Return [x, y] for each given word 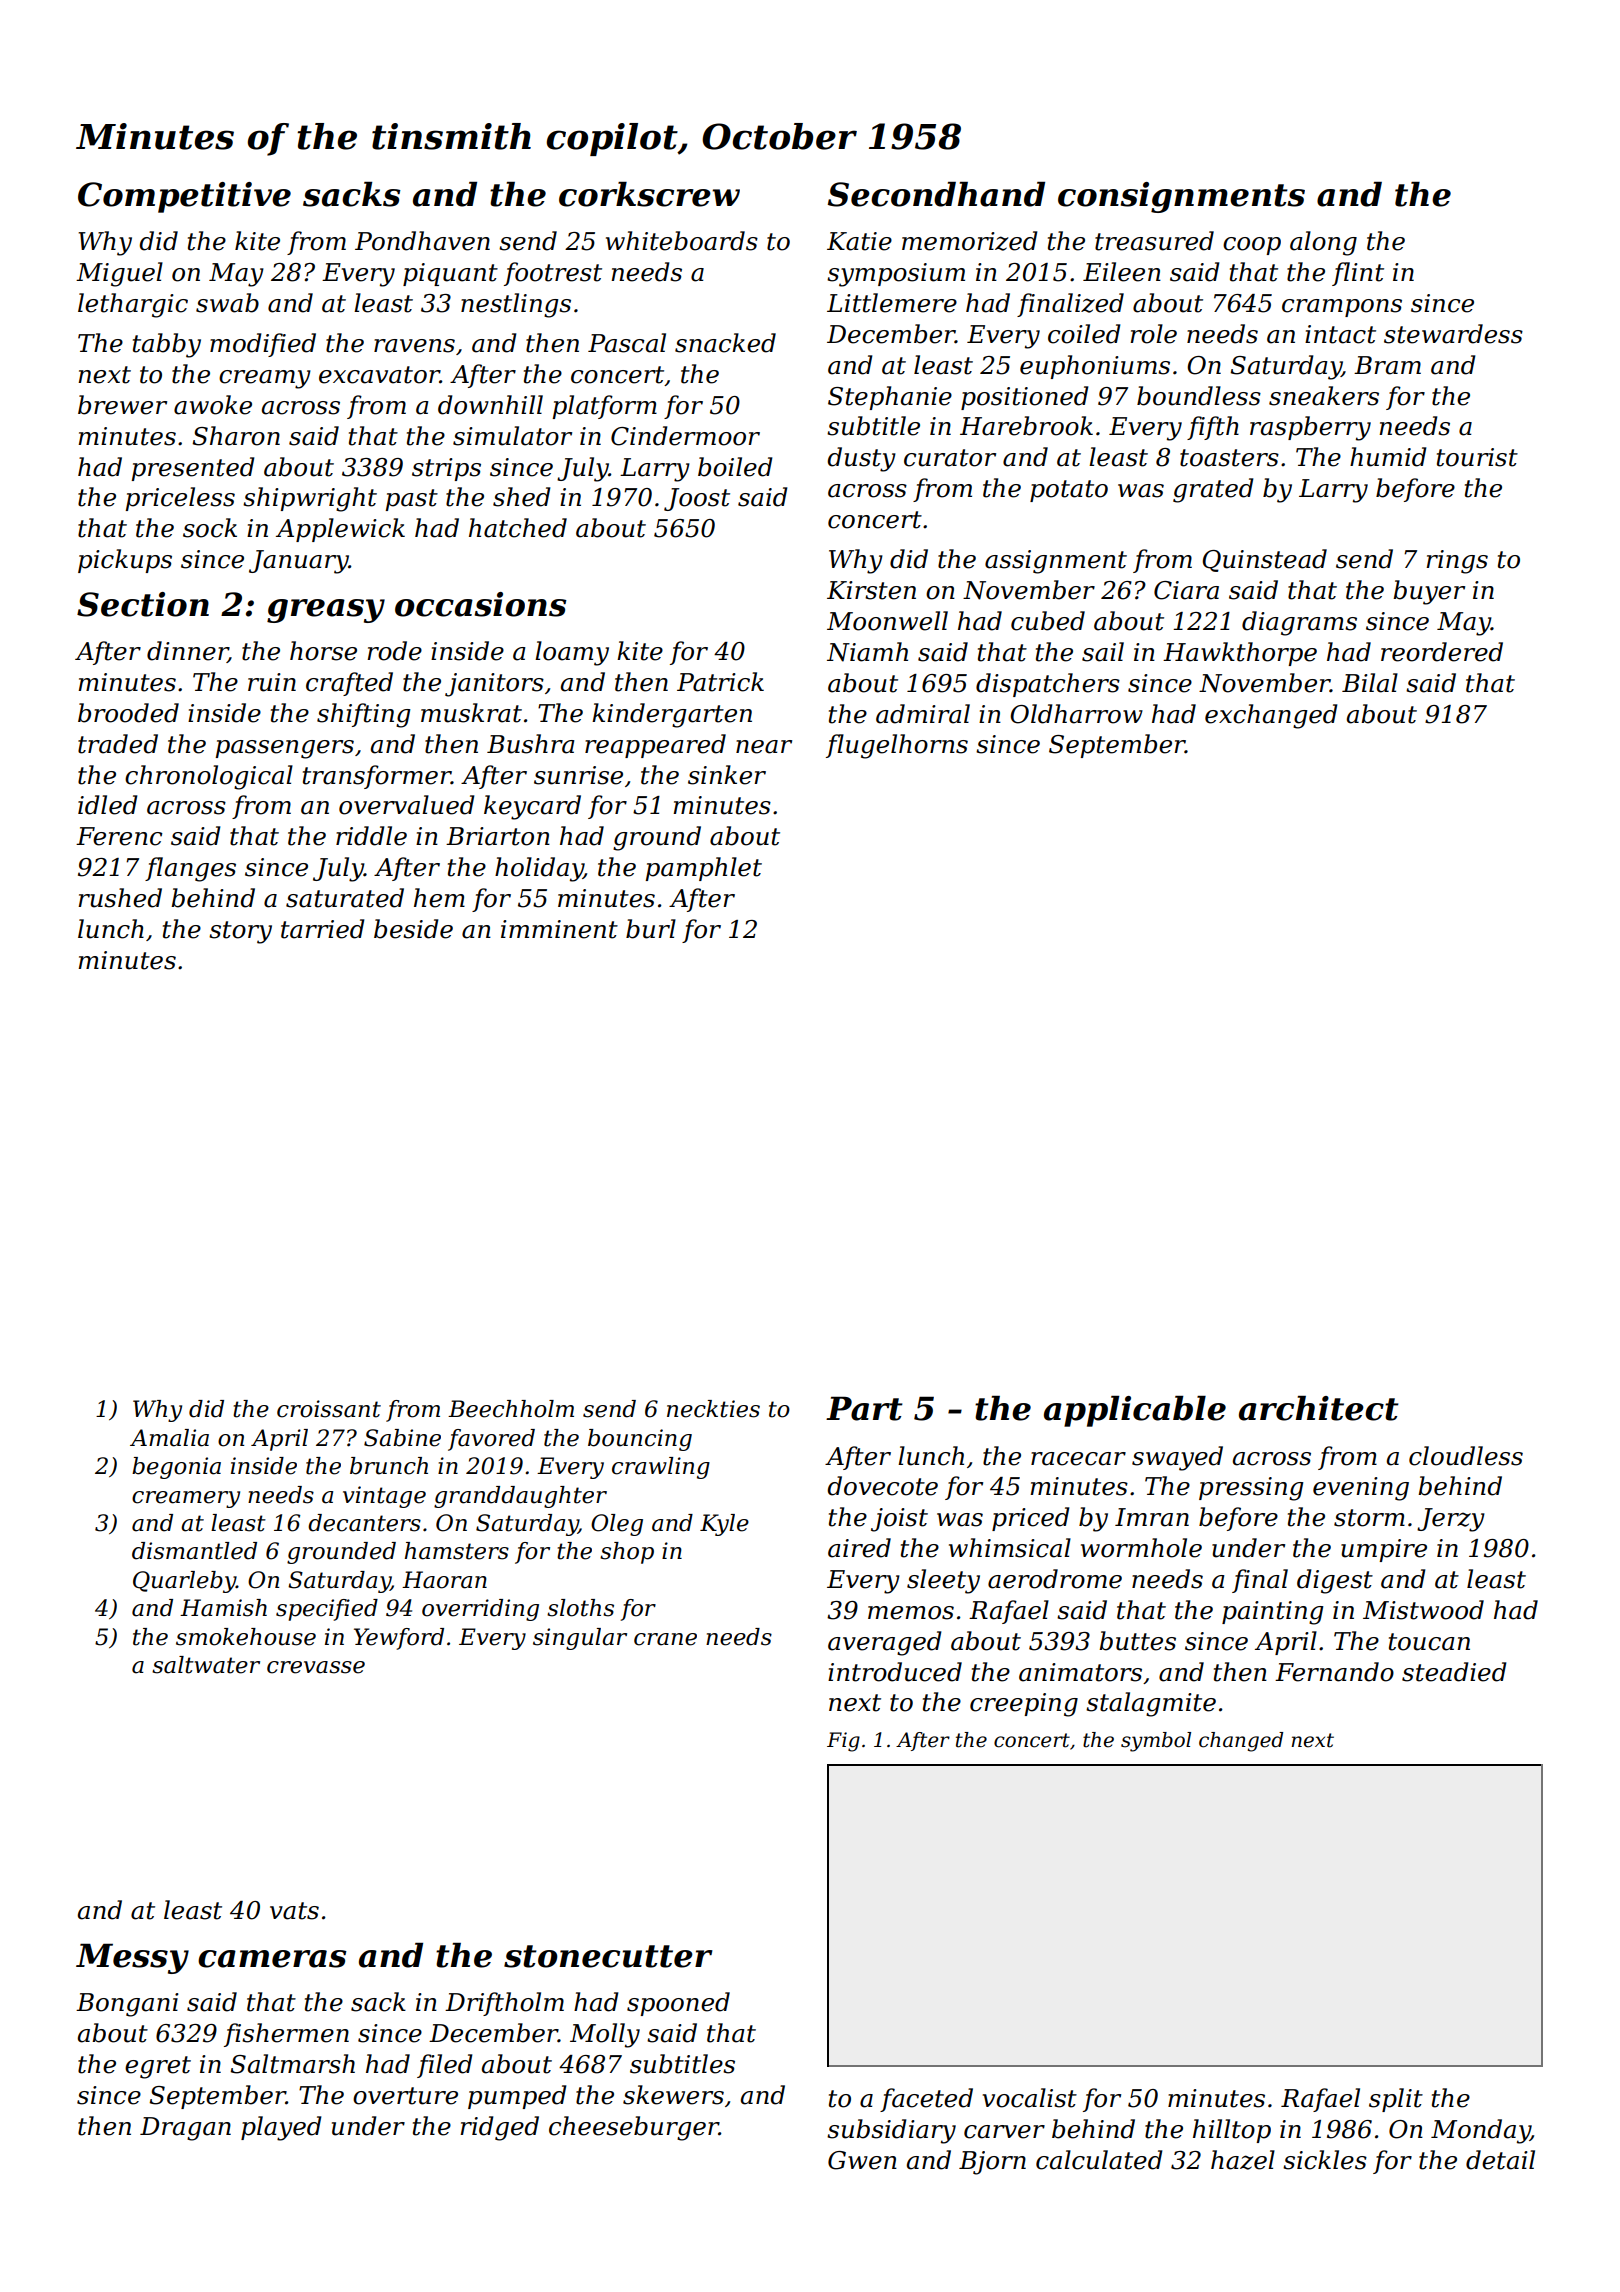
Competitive [184, 197]
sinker [727, 775]
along [1323, 243]
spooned [678, 2004]
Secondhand [936, 194]
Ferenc [119, 836]
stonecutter [608, 1956]
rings [1457, 562]
